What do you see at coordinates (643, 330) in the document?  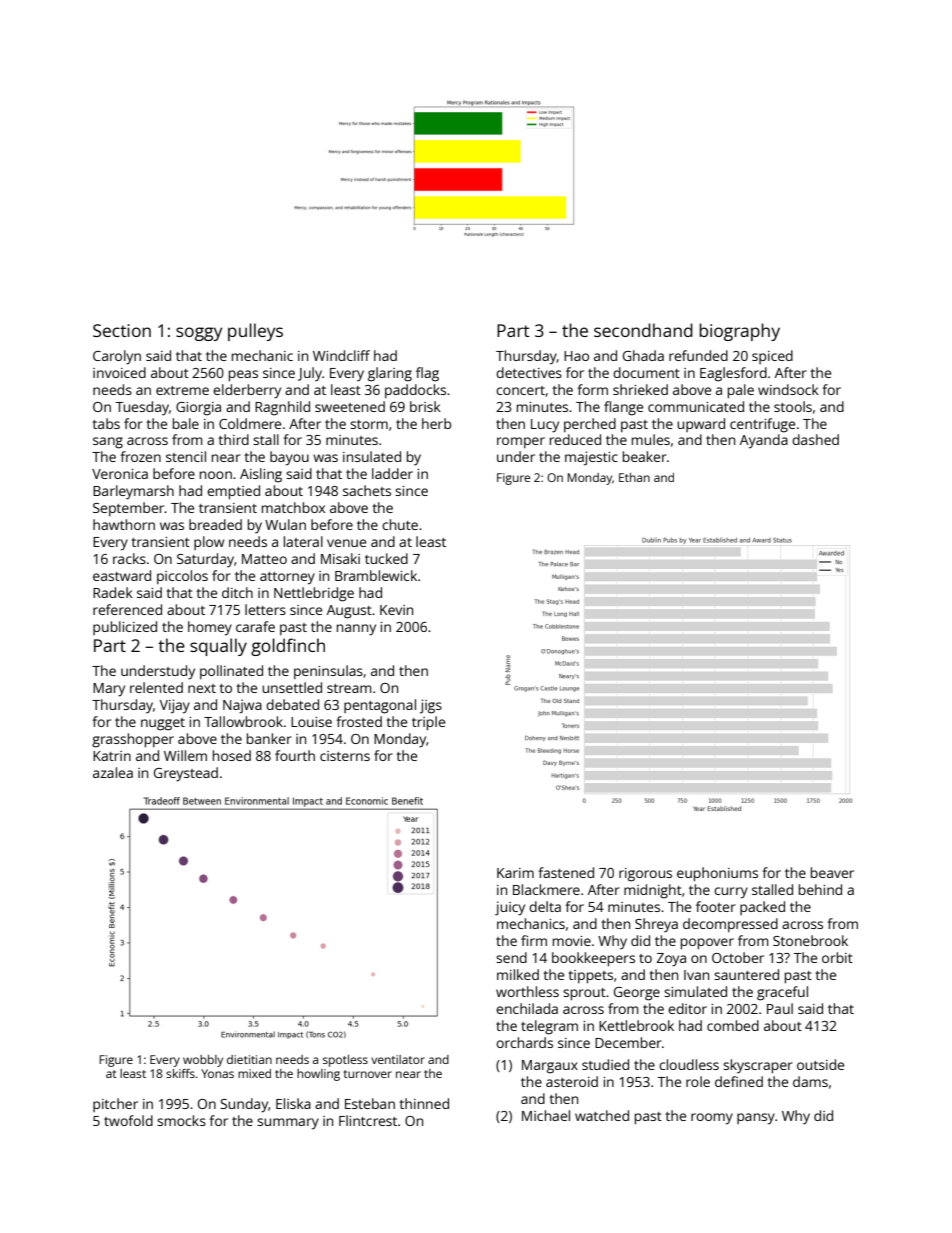 I see `secondhand` at bounding box center [643, 330].
